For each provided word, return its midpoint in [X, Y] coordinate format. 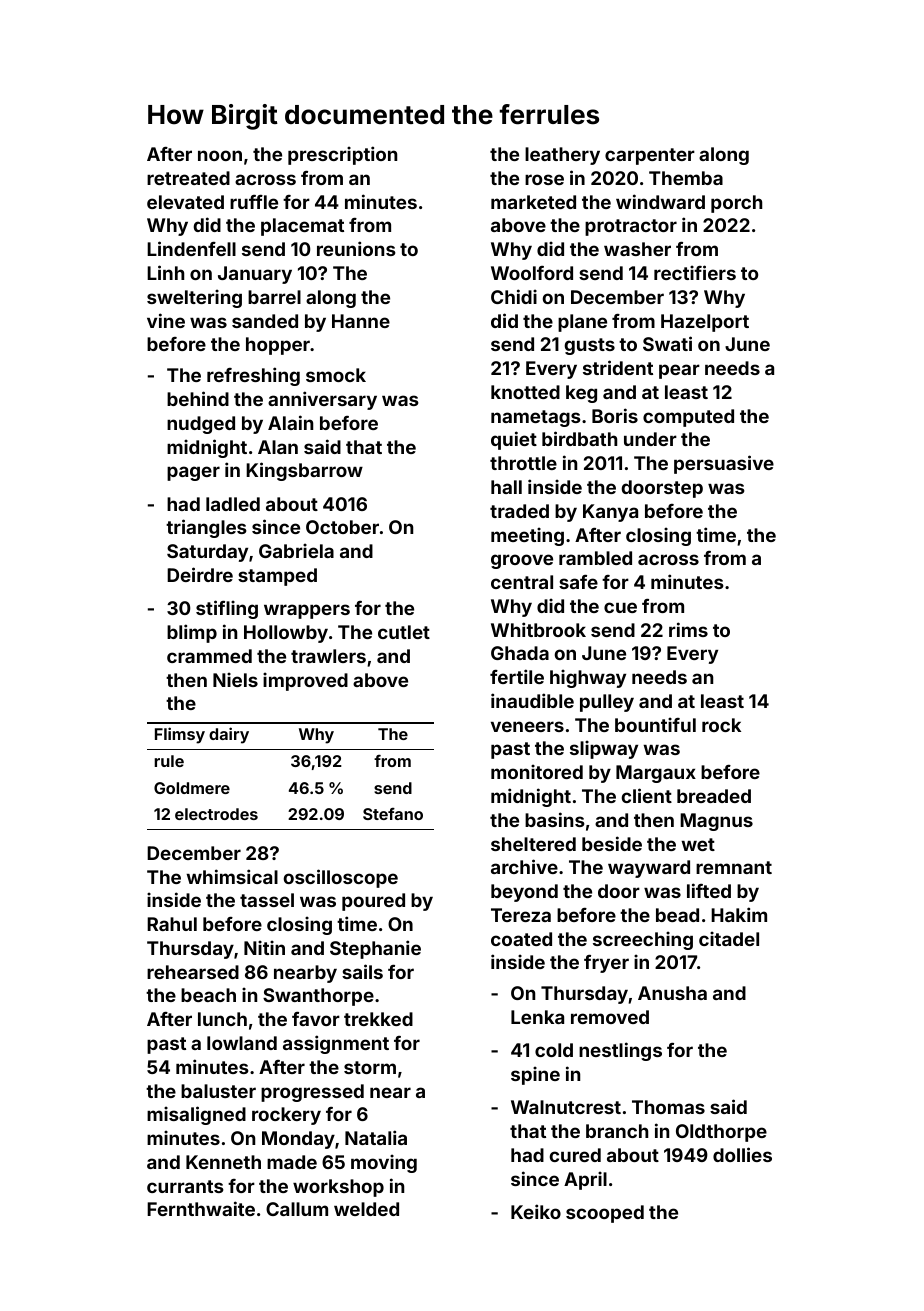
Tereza [521, 915]
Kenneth [223, 1162]
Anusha [672, 993]
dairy [229, 735]
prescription [342, 155]
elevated [185, 202]
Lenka [537, 1017]
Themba [686, 178]
